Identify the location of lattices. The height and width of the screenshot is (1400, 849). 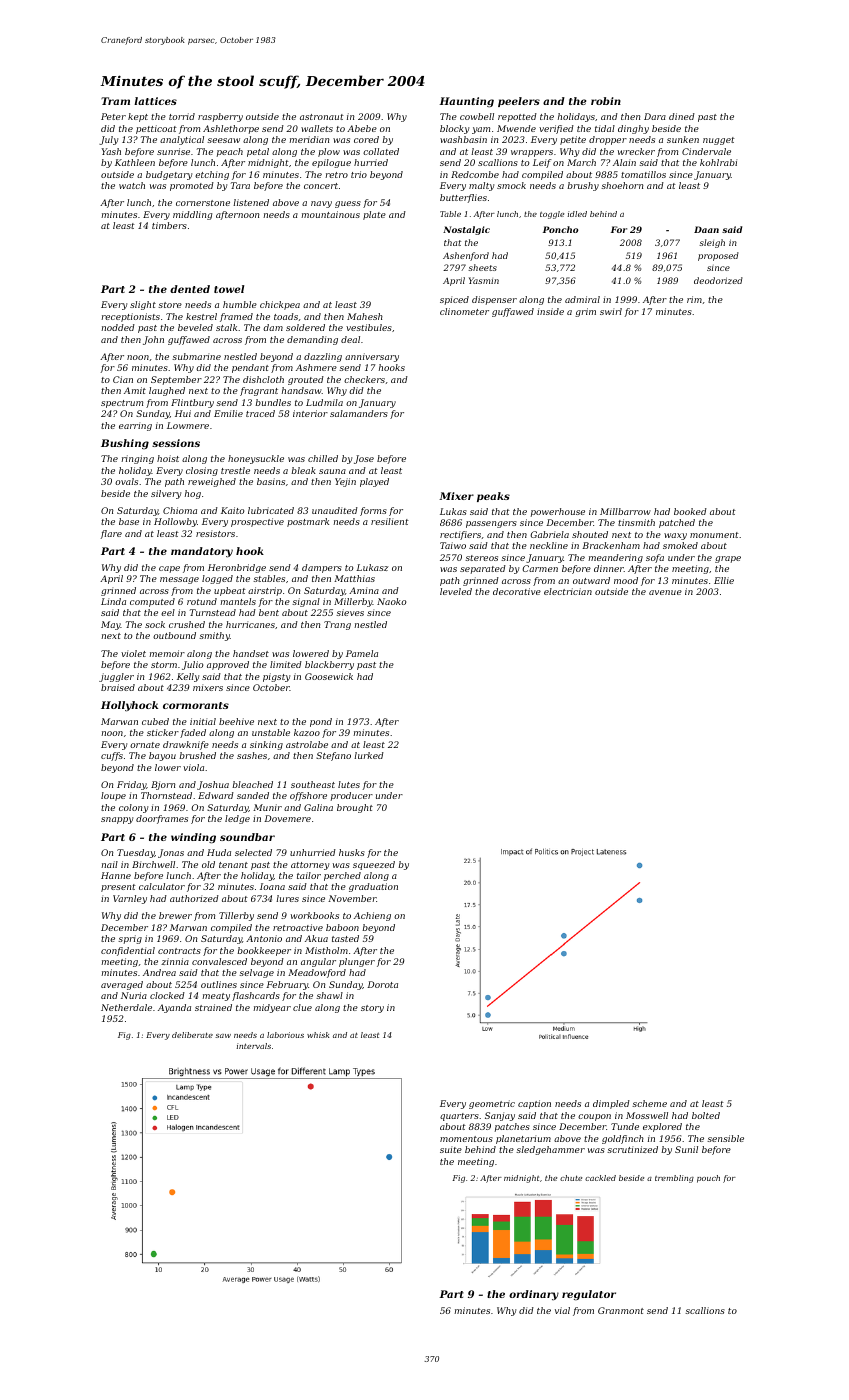
(155, 101).
